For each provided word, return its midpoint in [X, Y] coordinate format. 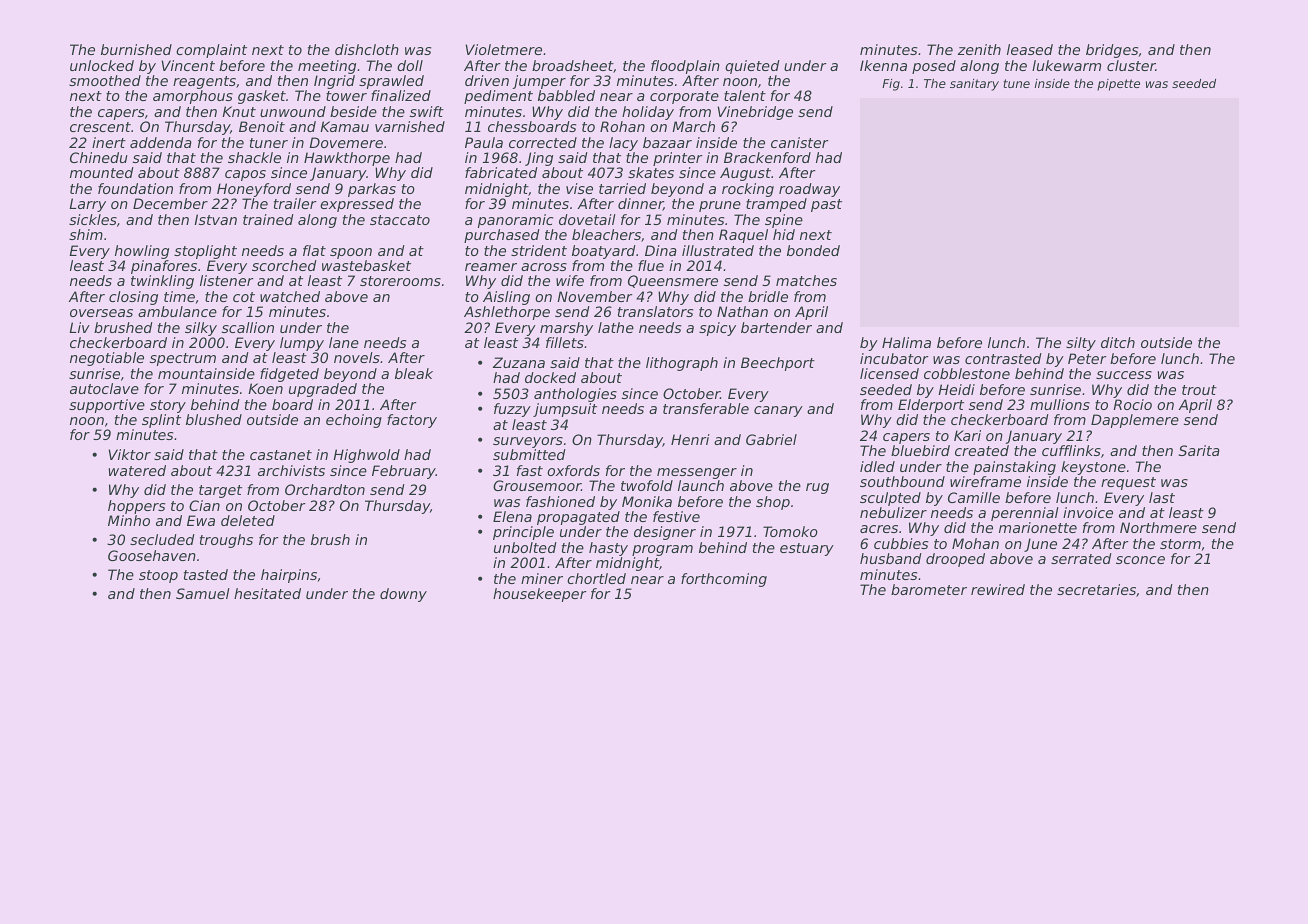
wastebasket [366, 265]
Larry [87, 205]
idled [877, 466]
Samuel [203, 593]
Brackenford [767, 157]
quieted [752, 67]
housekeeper [540, 595]
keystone [1093, 468]
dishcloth [367, 49]
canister [800, 142]
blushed [214, 419]
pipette [1118, 85]
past [826, 205]
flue [651, 265]
